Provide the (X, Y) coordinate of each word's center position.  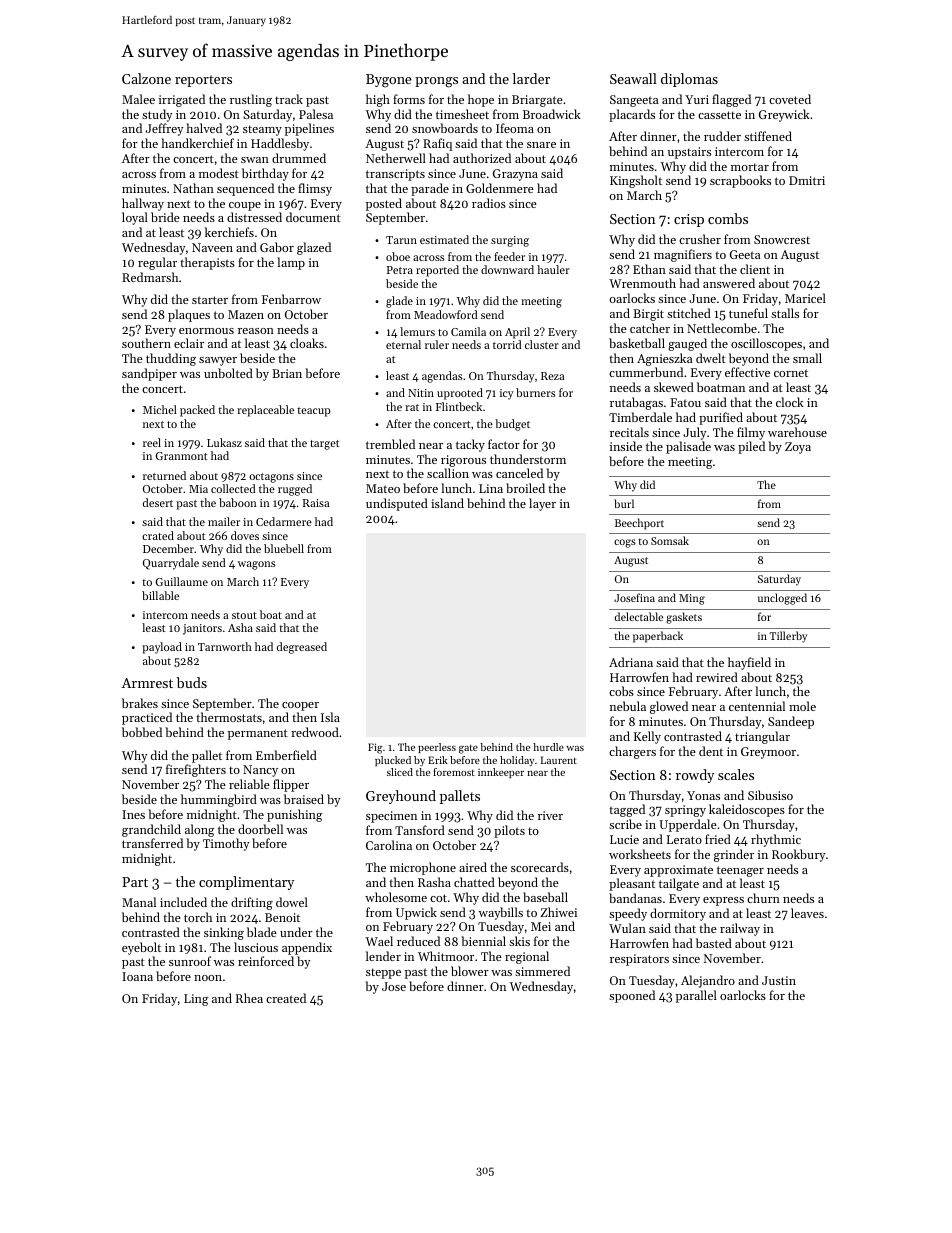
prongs (436, 82)
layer (542, 504)
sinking (224, 933)
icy (506, 394)
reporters (203, 81)
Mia (198, 489)
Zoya (798, 448)
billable (160, 595)
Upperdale (688, 825)
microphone (423, 868)
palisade (688, 447)
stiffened (768, 136)
